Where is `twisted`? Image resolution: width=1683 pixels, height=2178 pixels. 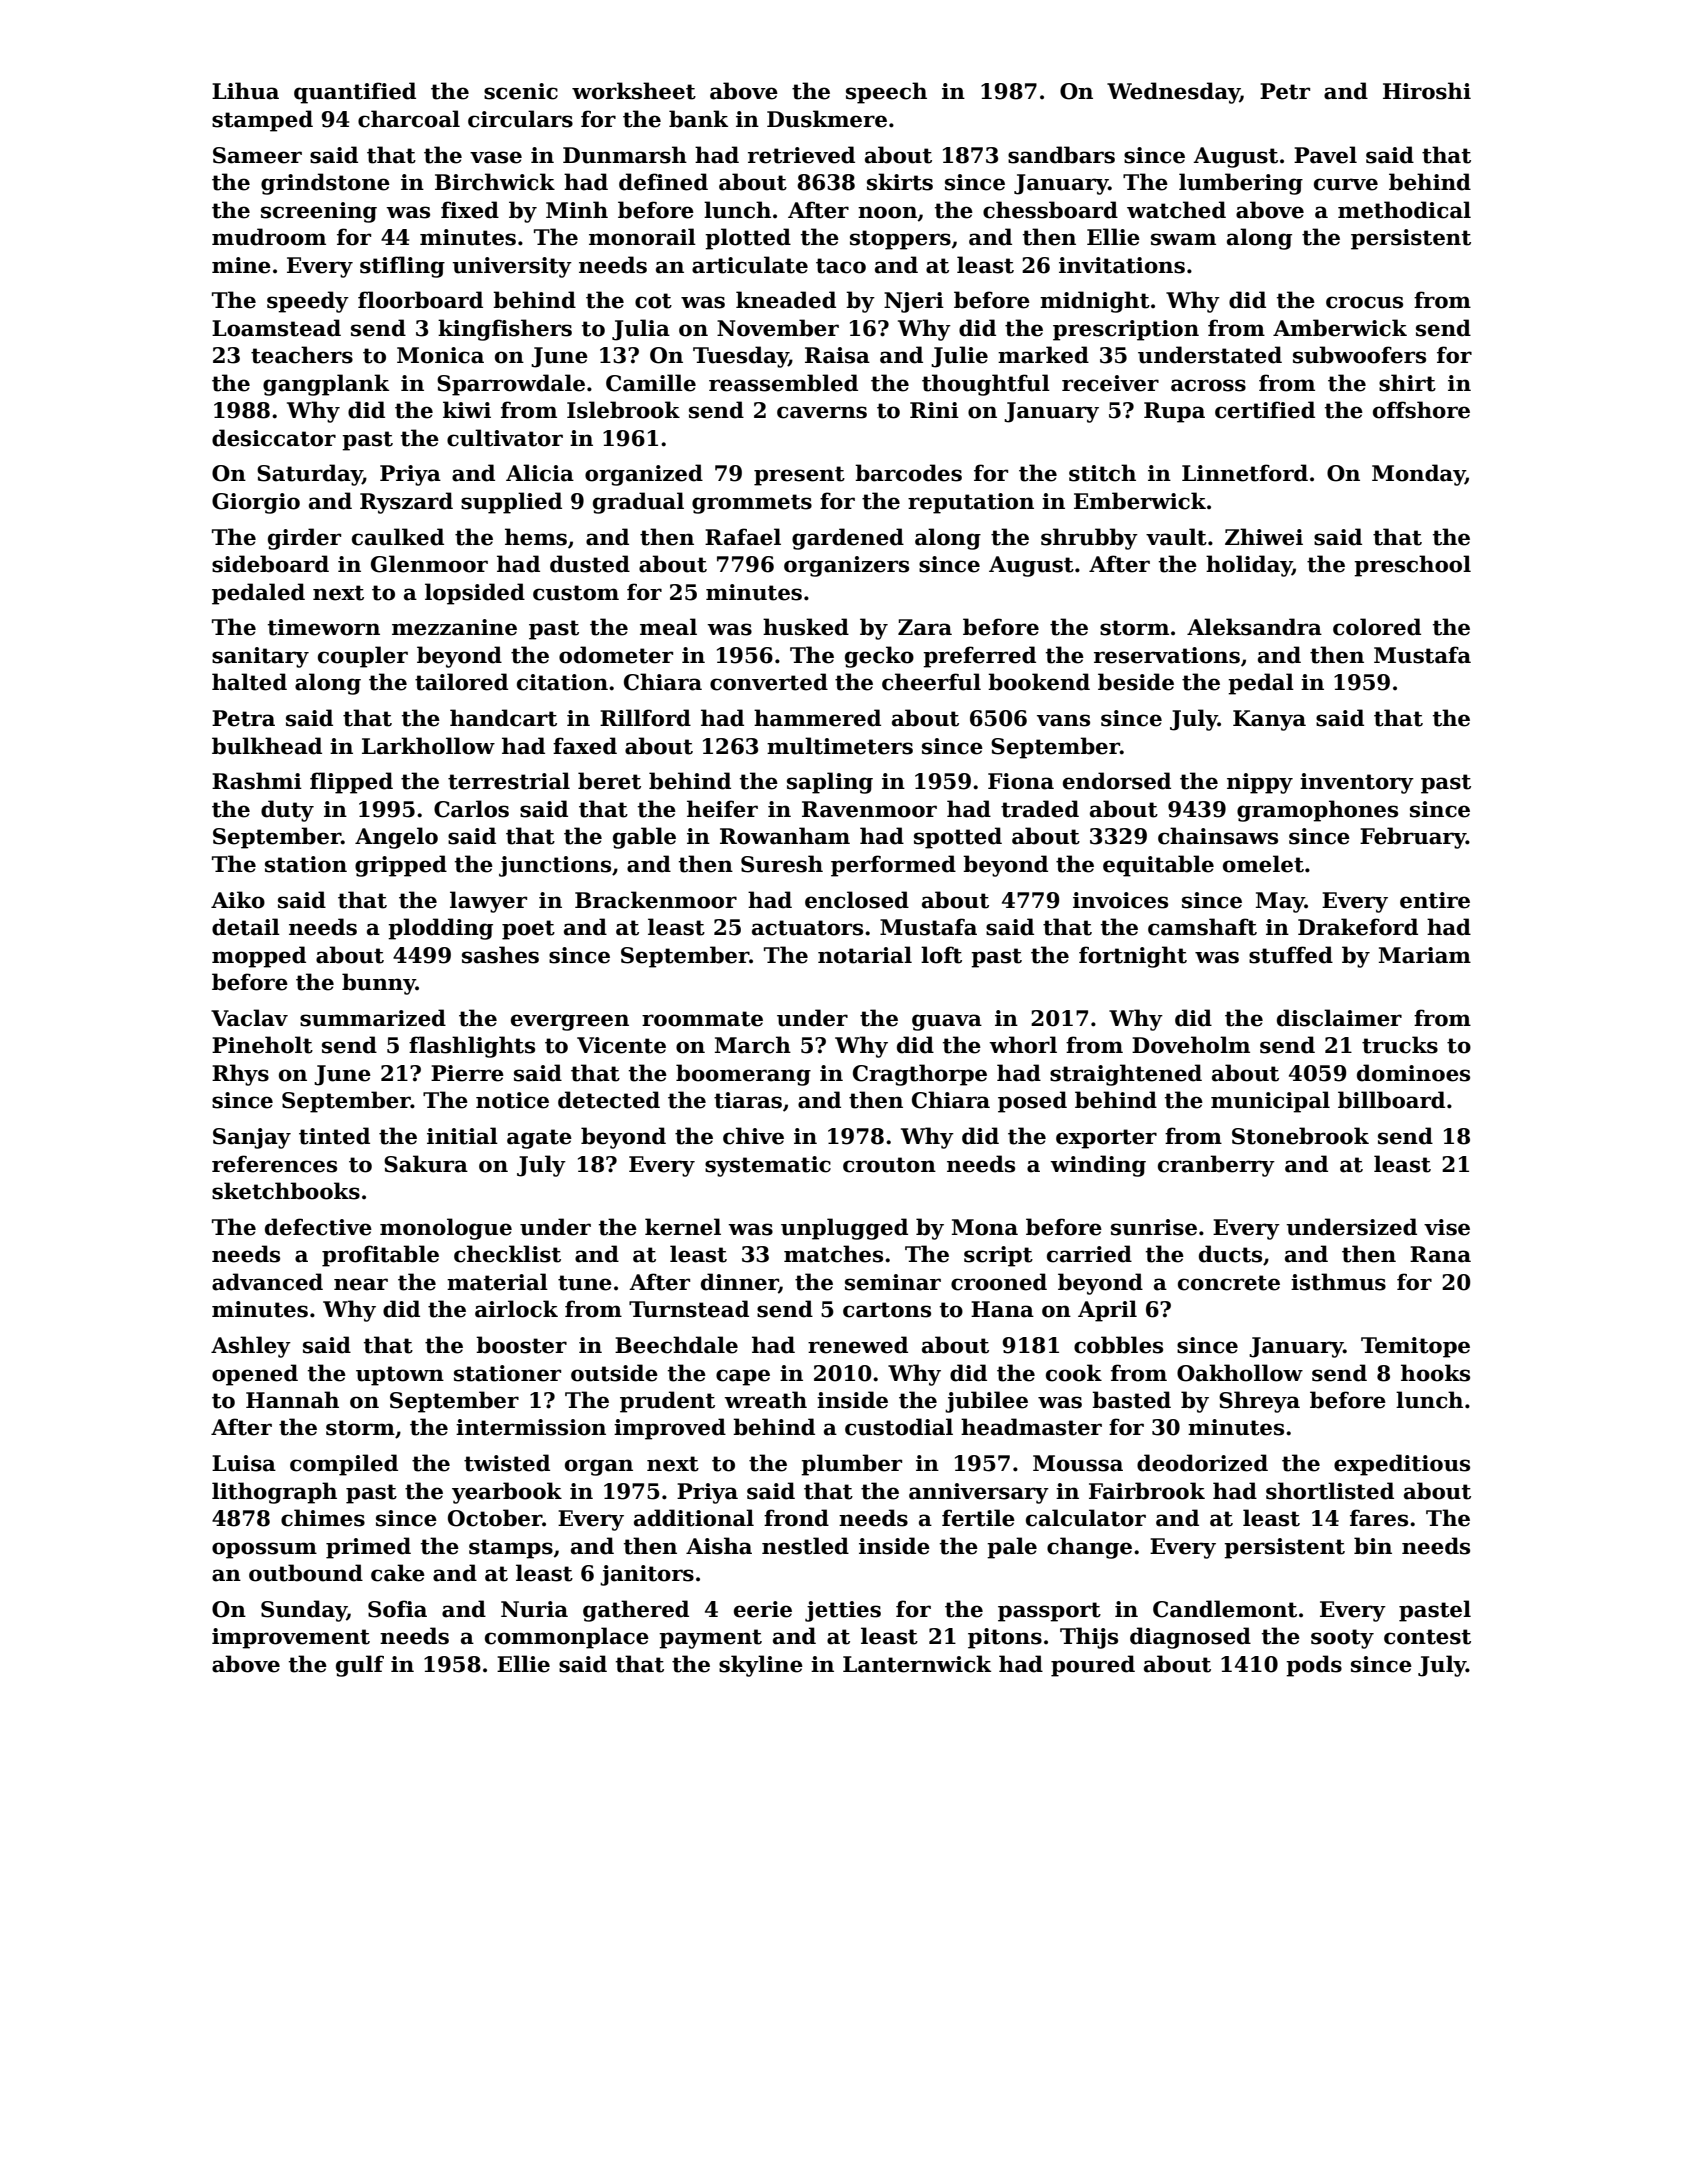
twisted is located at coordinates (507, 1463).
